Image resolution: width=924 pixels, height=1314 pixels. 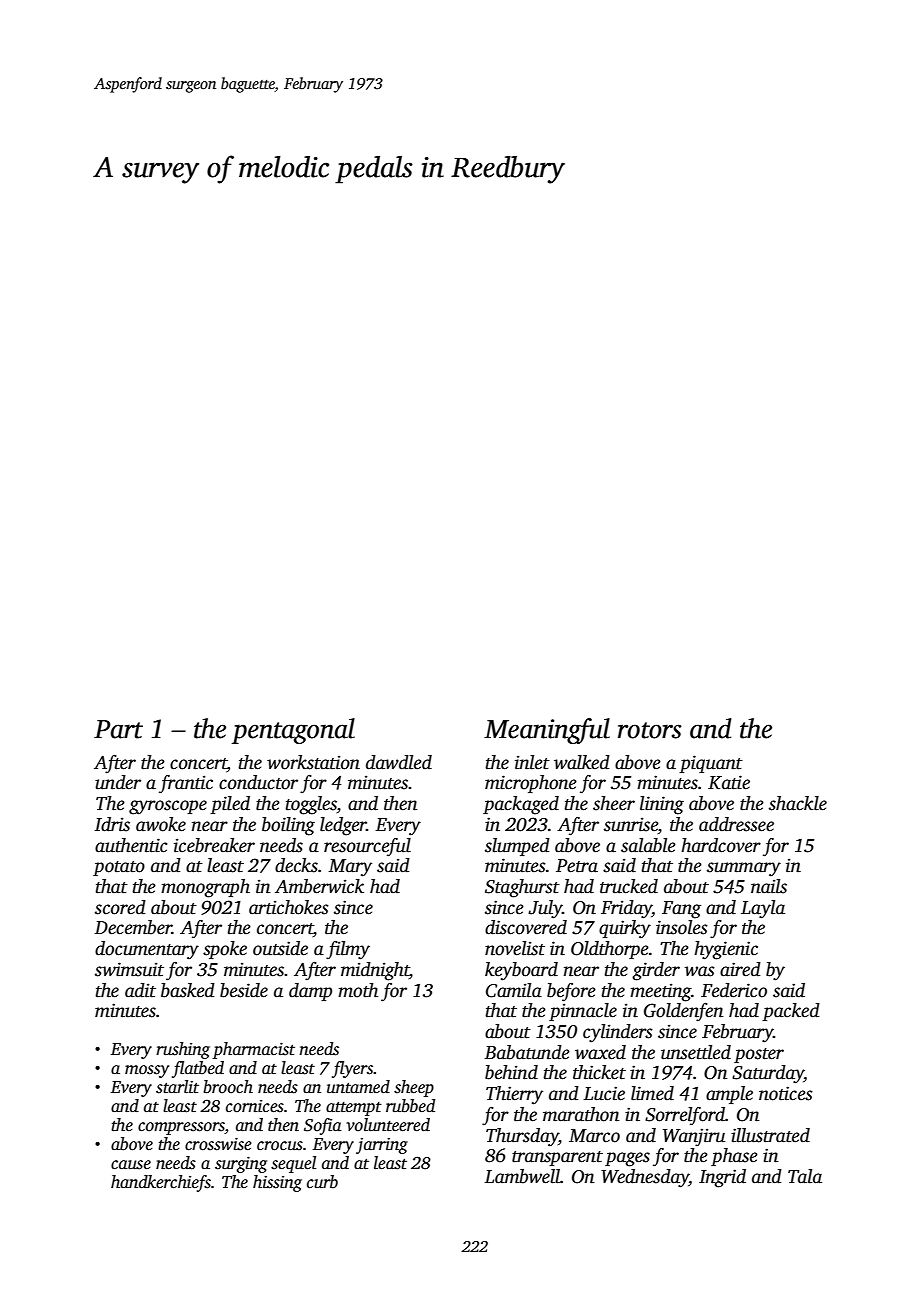 What do you see at coordinates (618, 1033) in the document?
I see `cylinders` at bounding box center [618, 1033].
